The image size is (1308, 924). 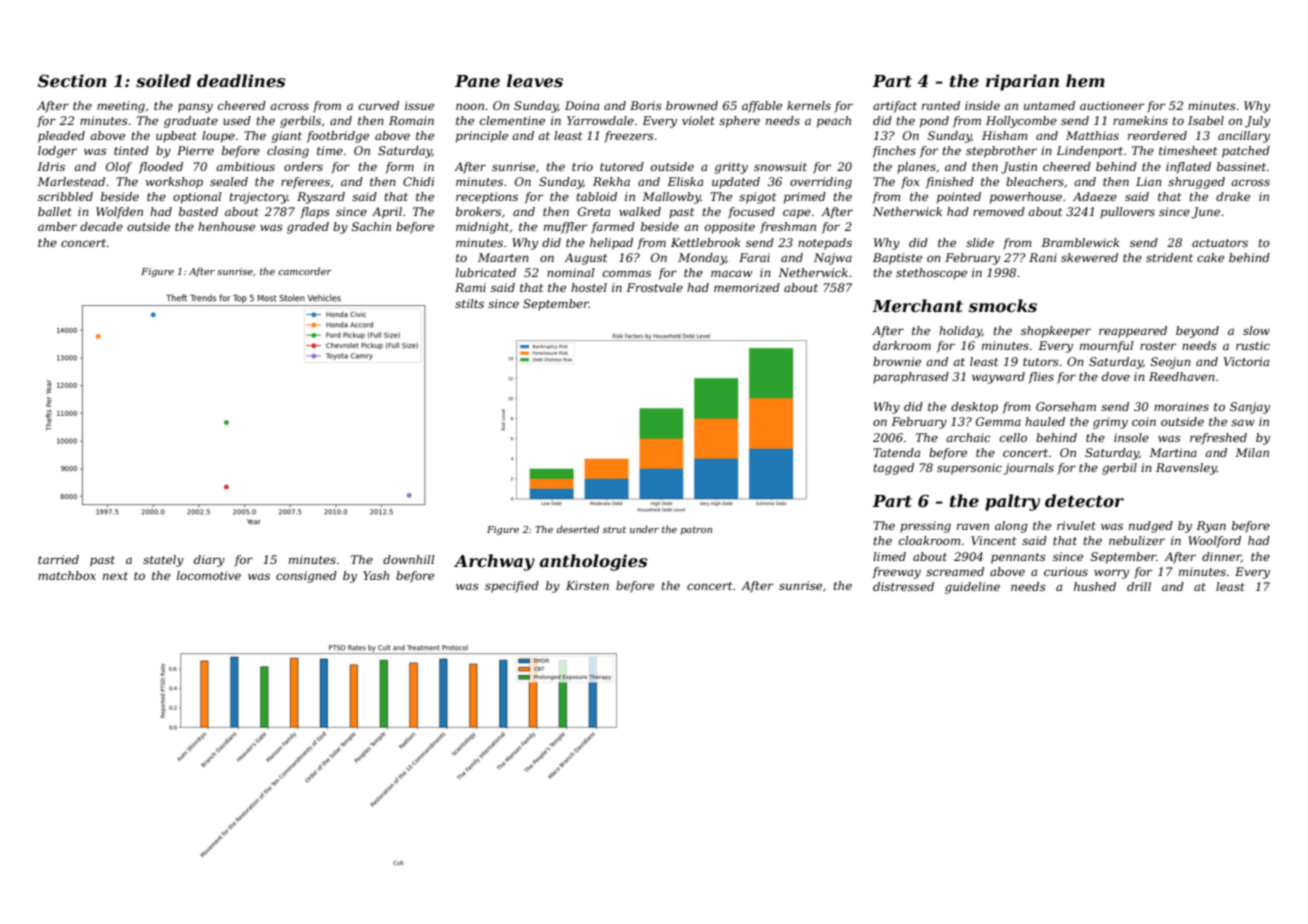 What do you see at coordinates (1211, 527) in the image?
I see `Ryan` at bounding box center [1211, 527].
